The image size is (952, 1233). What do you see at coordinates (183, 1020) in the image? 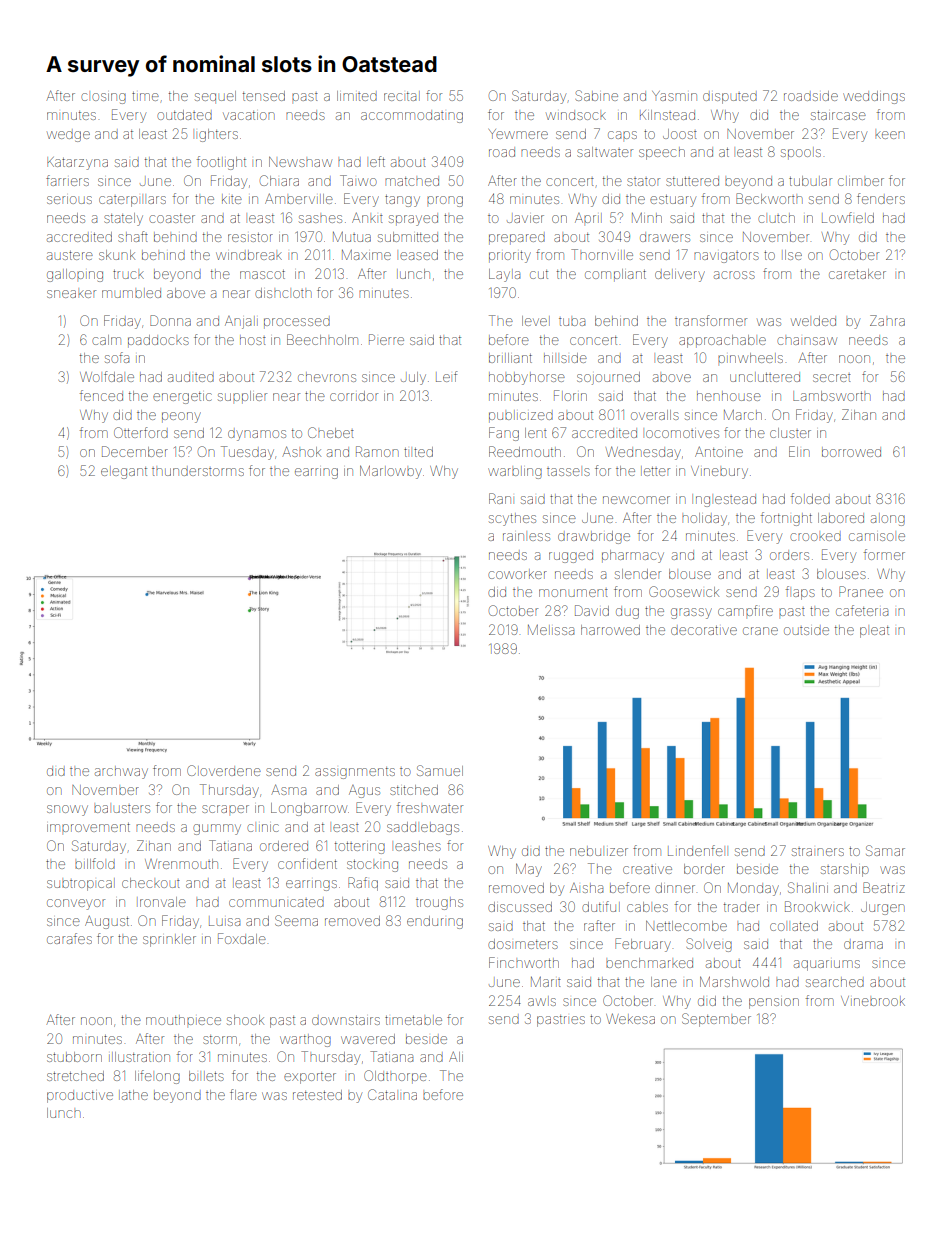
I see `mouthpiece` at bounding box center [183, 1020].
